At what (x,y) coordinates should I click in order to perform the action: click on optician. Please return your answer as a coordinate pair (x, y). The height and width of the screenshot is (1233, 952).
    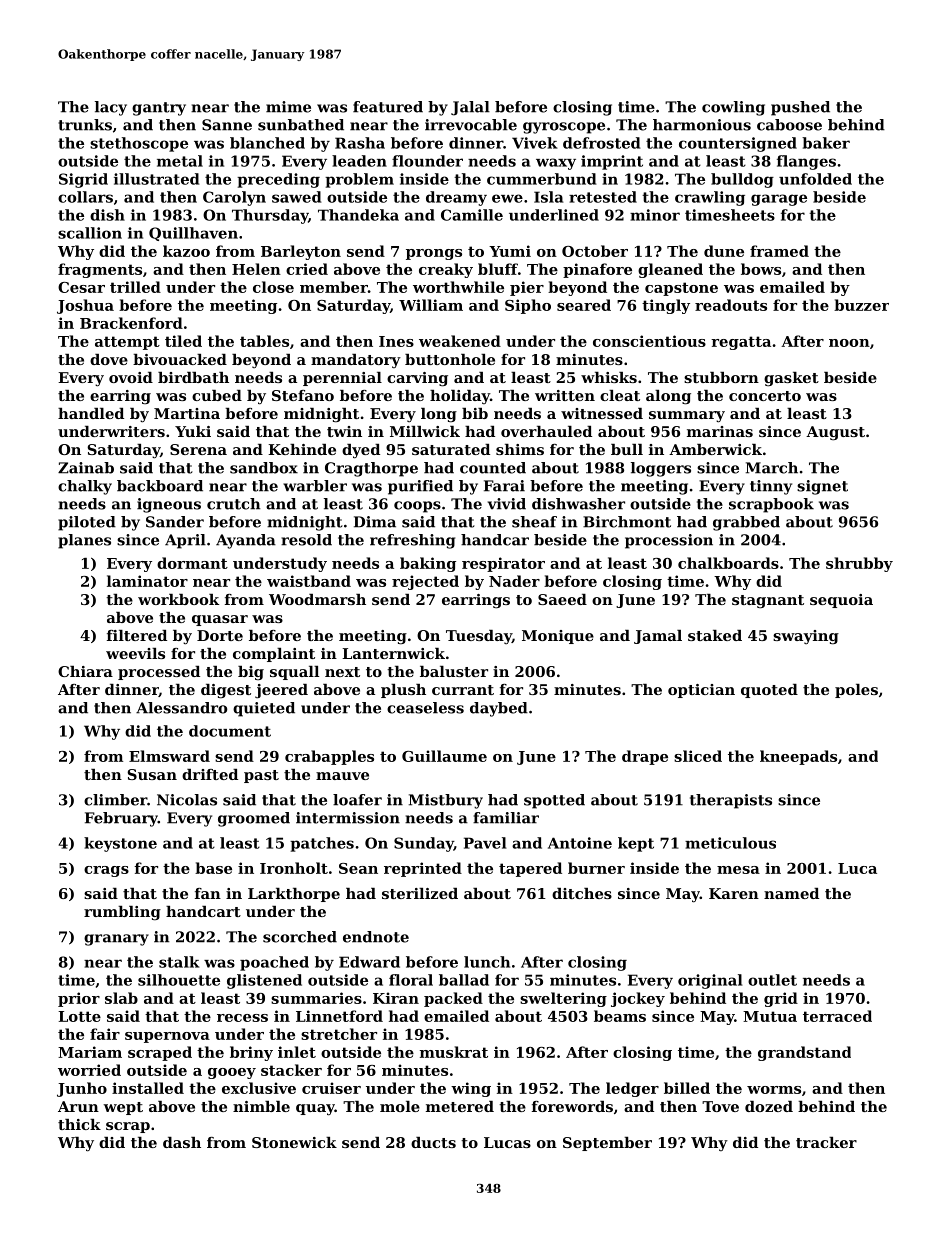
    Looking at the image, I should click on (701, 691).
